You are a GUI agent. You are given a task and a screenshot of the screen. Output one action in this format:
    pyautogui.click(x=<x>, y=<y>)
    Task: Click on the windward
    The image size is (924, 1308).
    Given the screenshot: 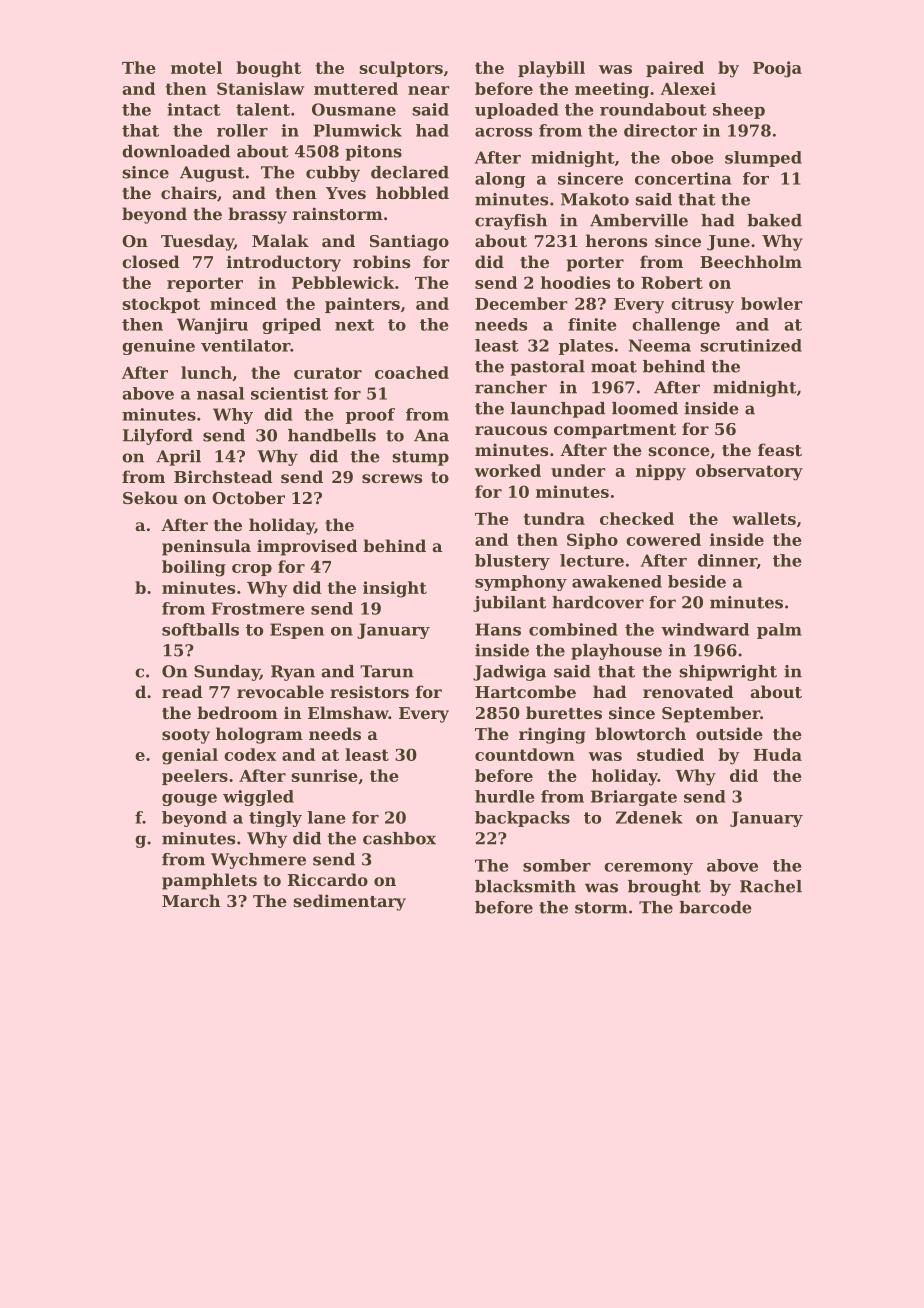 What is the action you would take?
    pyautogui.click(x=705, y=629)
